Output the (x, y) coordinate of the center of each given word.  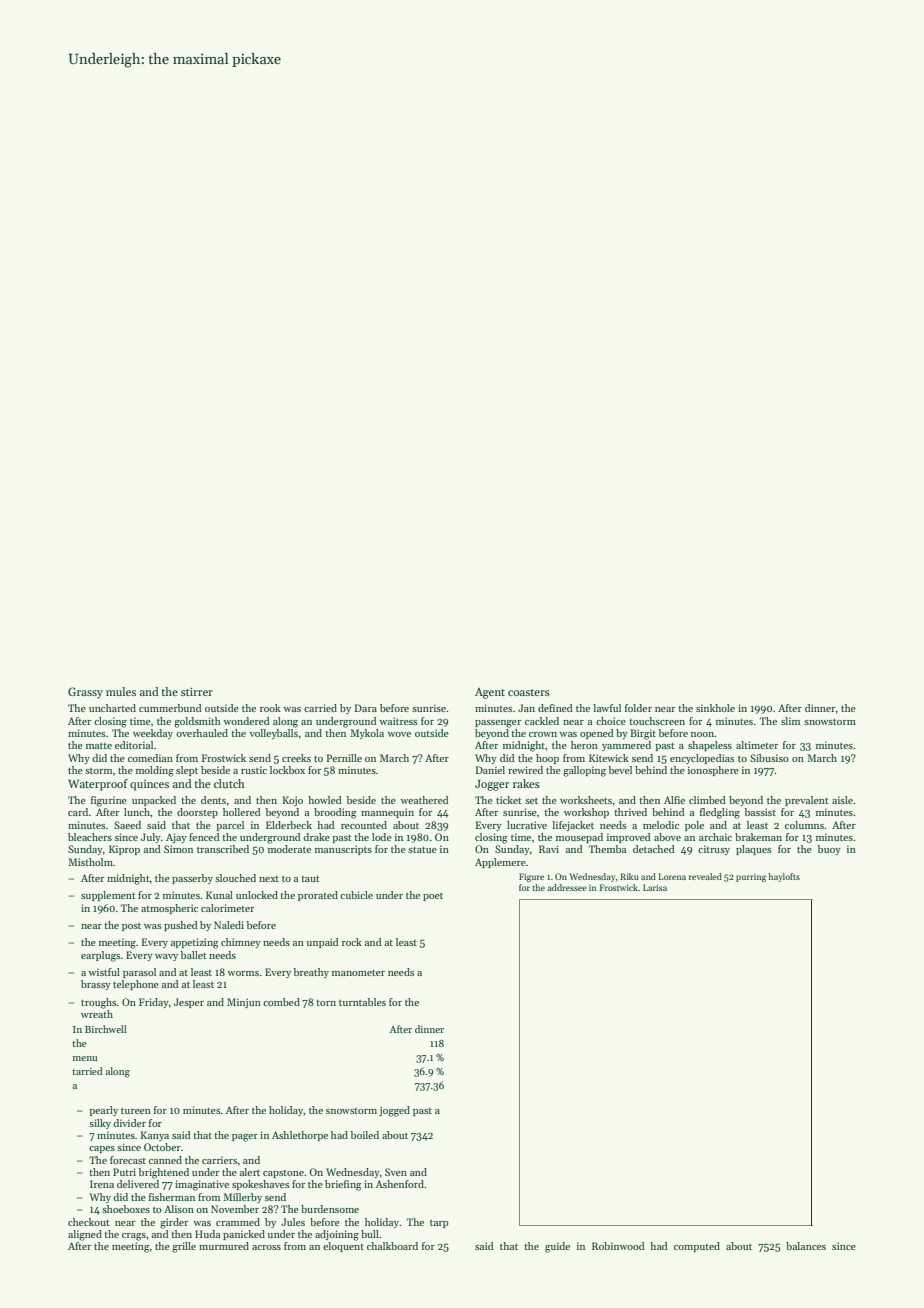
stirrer (197, 692)
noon (703, 734)
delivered (138, 1184)
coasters (529, 692)
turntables (362, 1002)
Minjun (244, 1003)
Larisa (655, 887)
